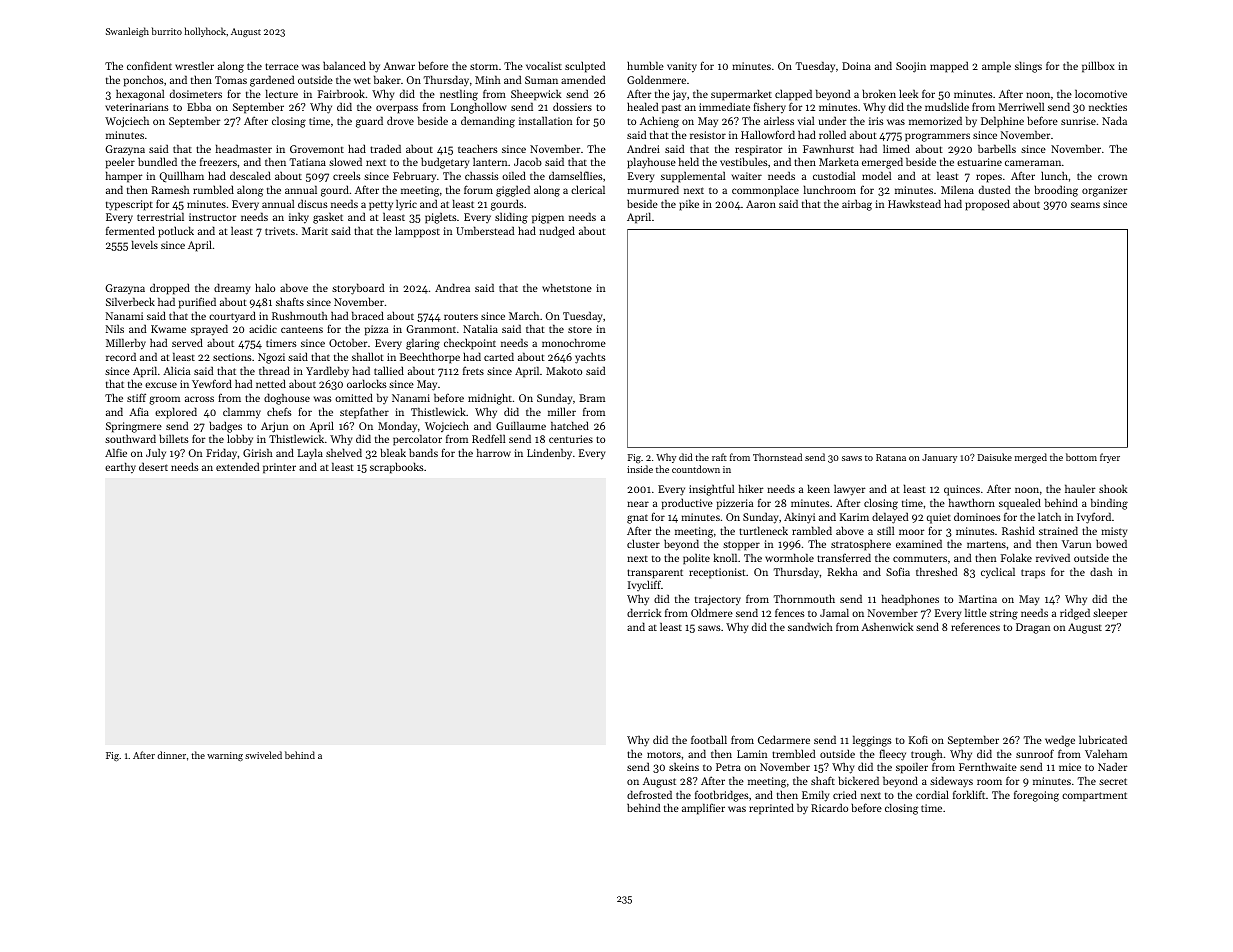 The width and height of the screenshot is (1233, 952). I want to click on confident, so click(149, 65).
